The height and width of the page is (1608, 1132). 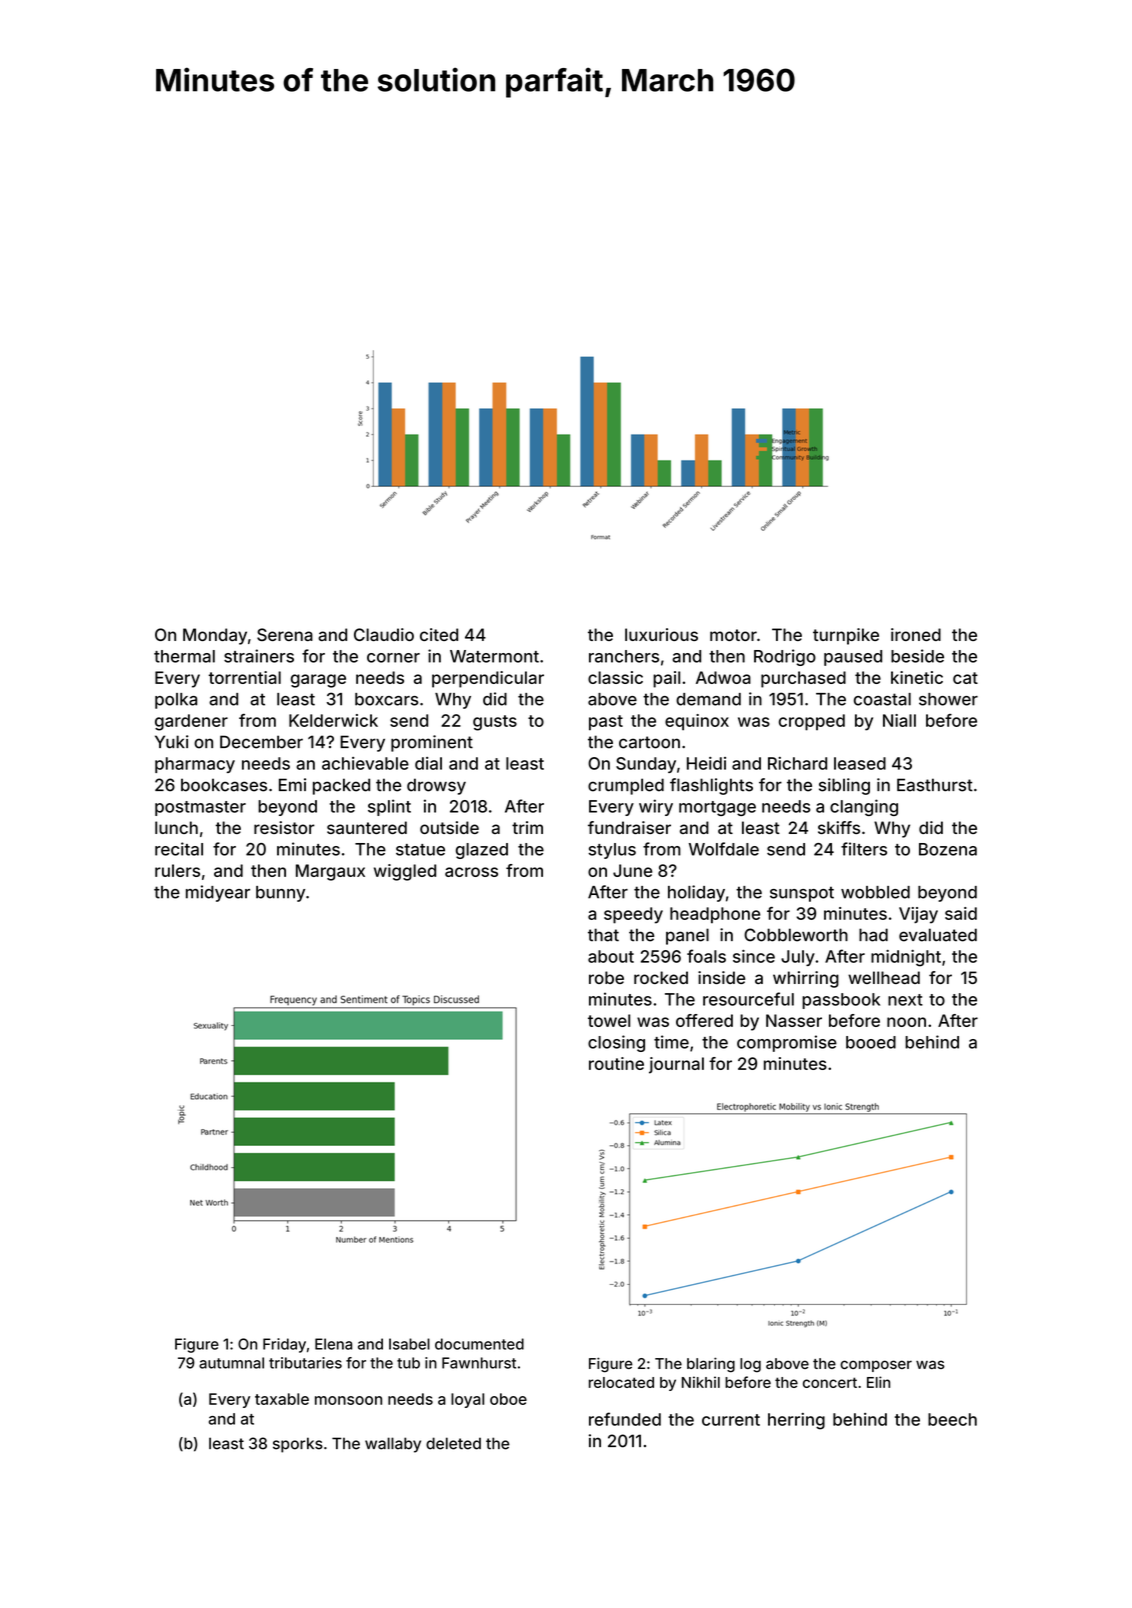 What do you see at coordinates (661, 634) in the page?
I see `luxurious` at bounding box center [661, 634].
